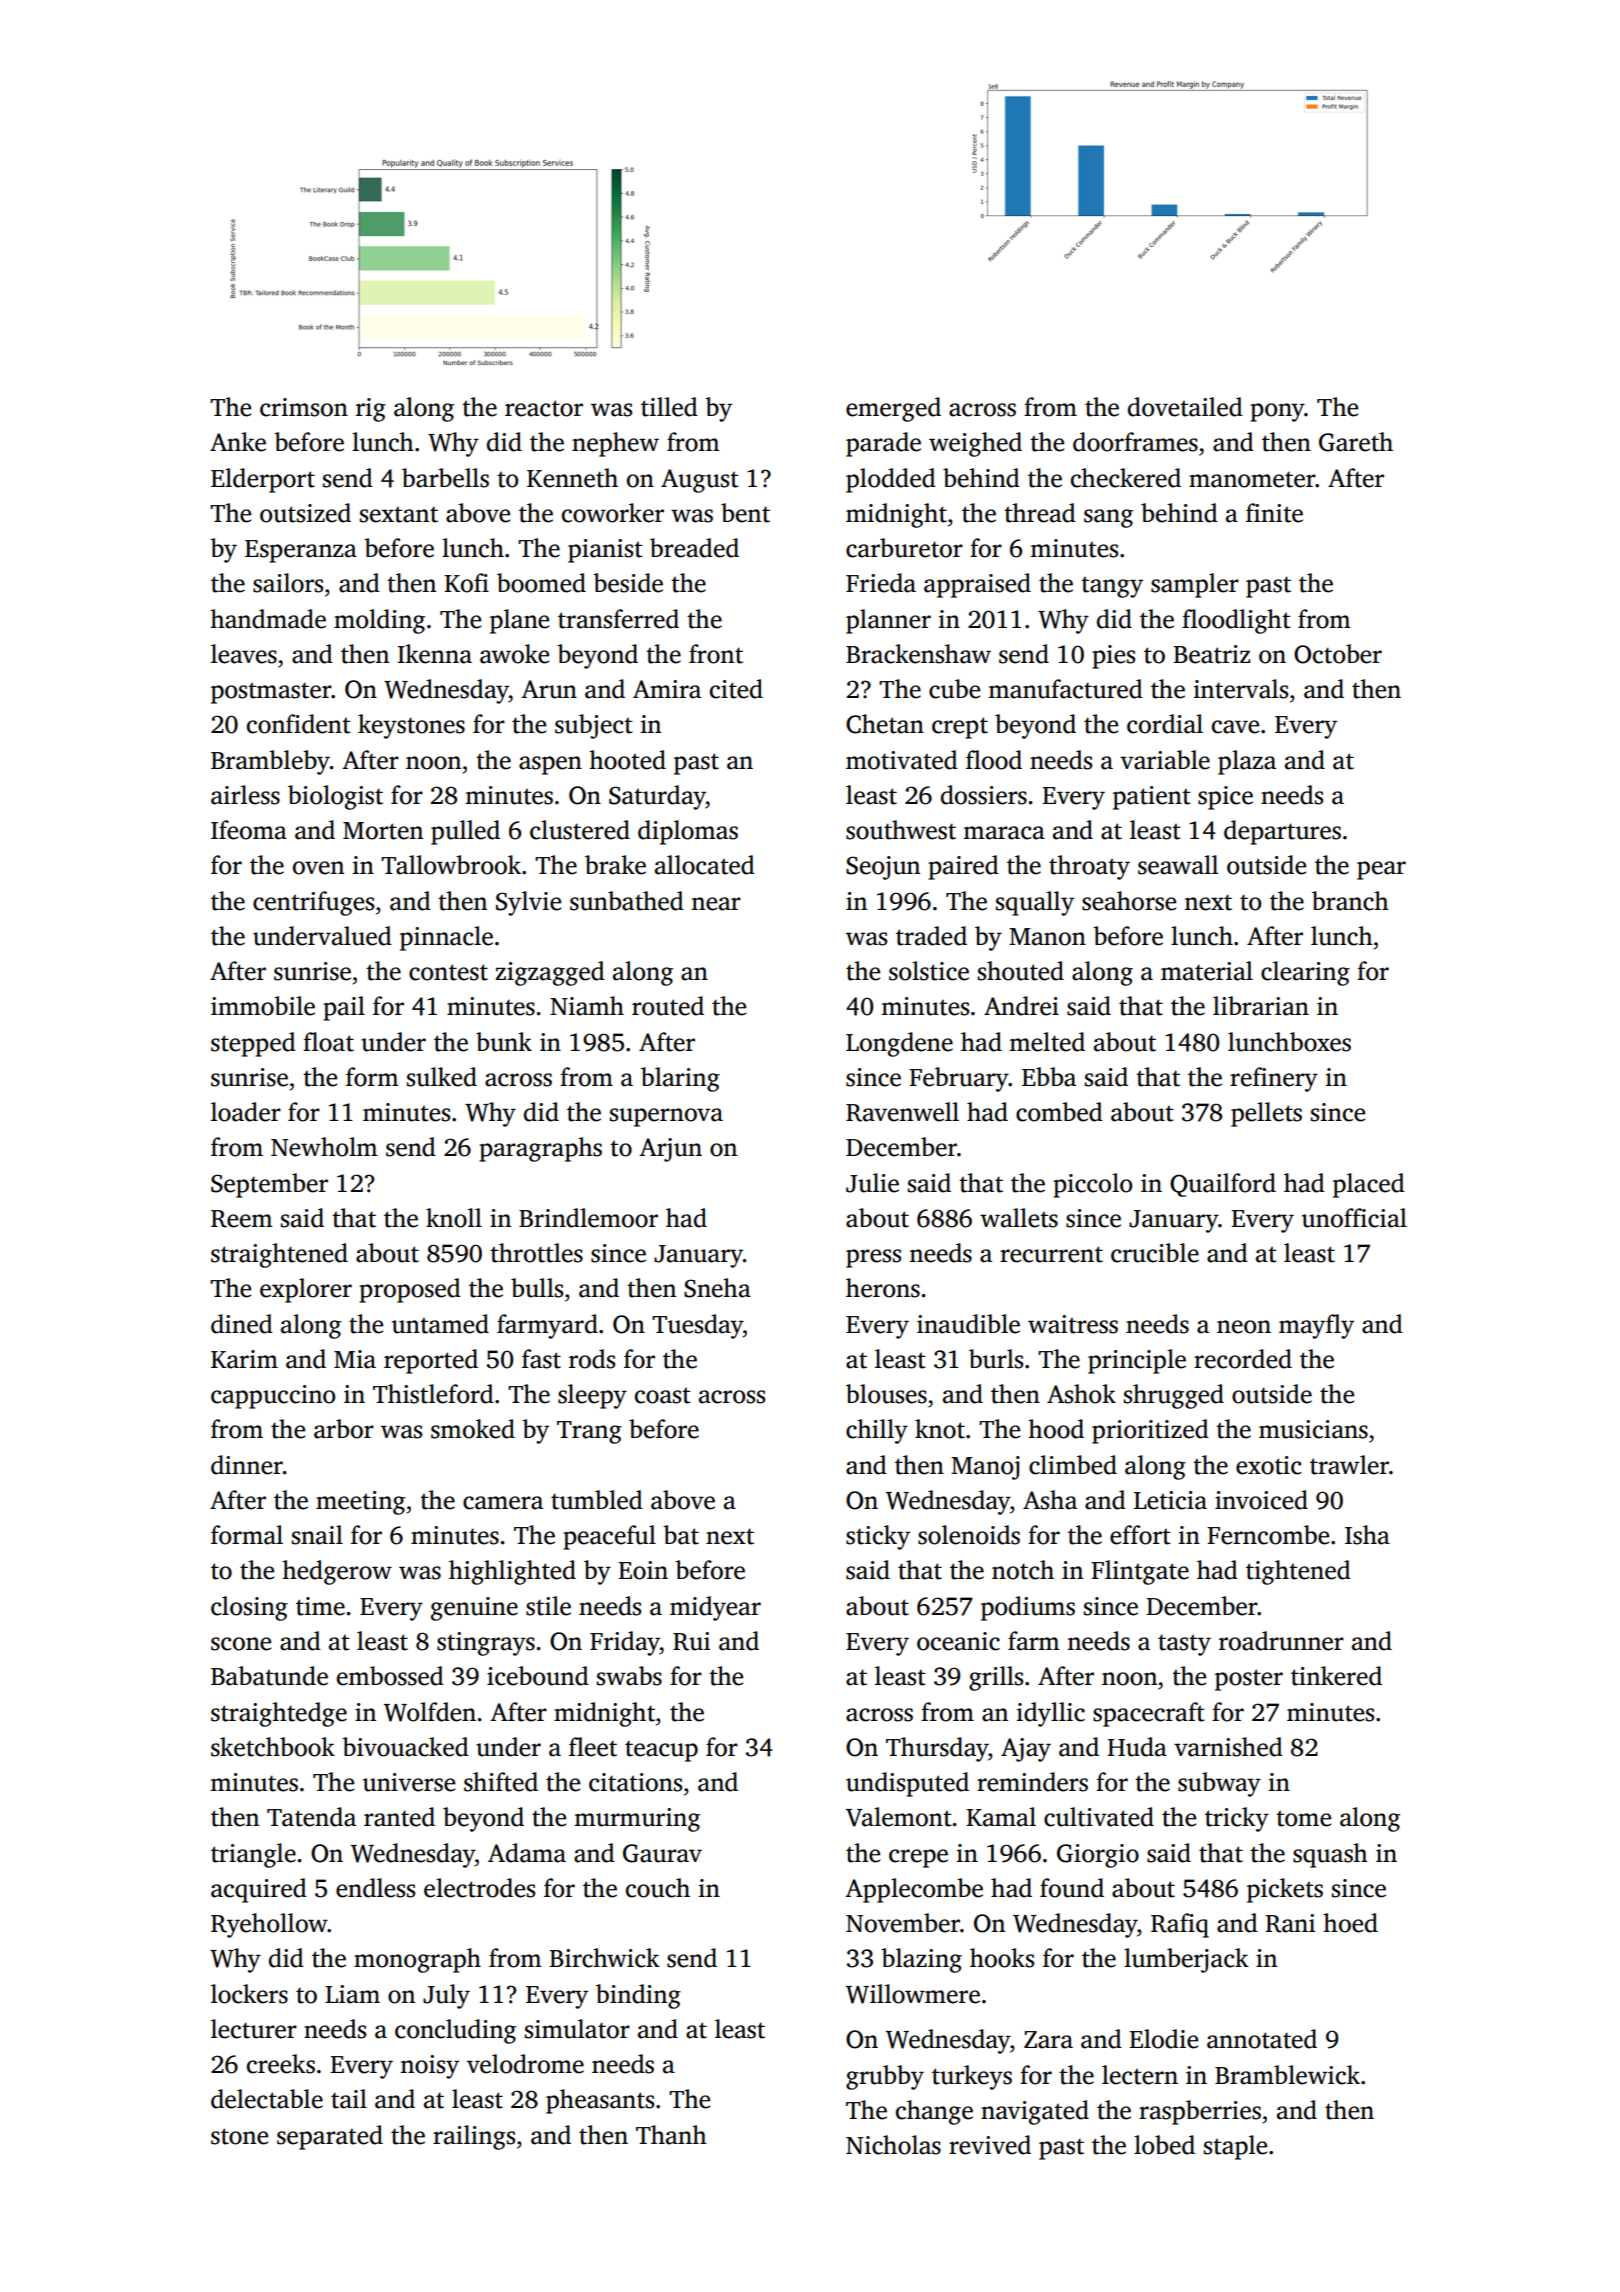 Image resolution: width=1620 pixels, height=2292 pixels. What do you see at coordinates (440, 1324) in the screenshot?
I see `untamed` at bounding box center [440, 1324].
